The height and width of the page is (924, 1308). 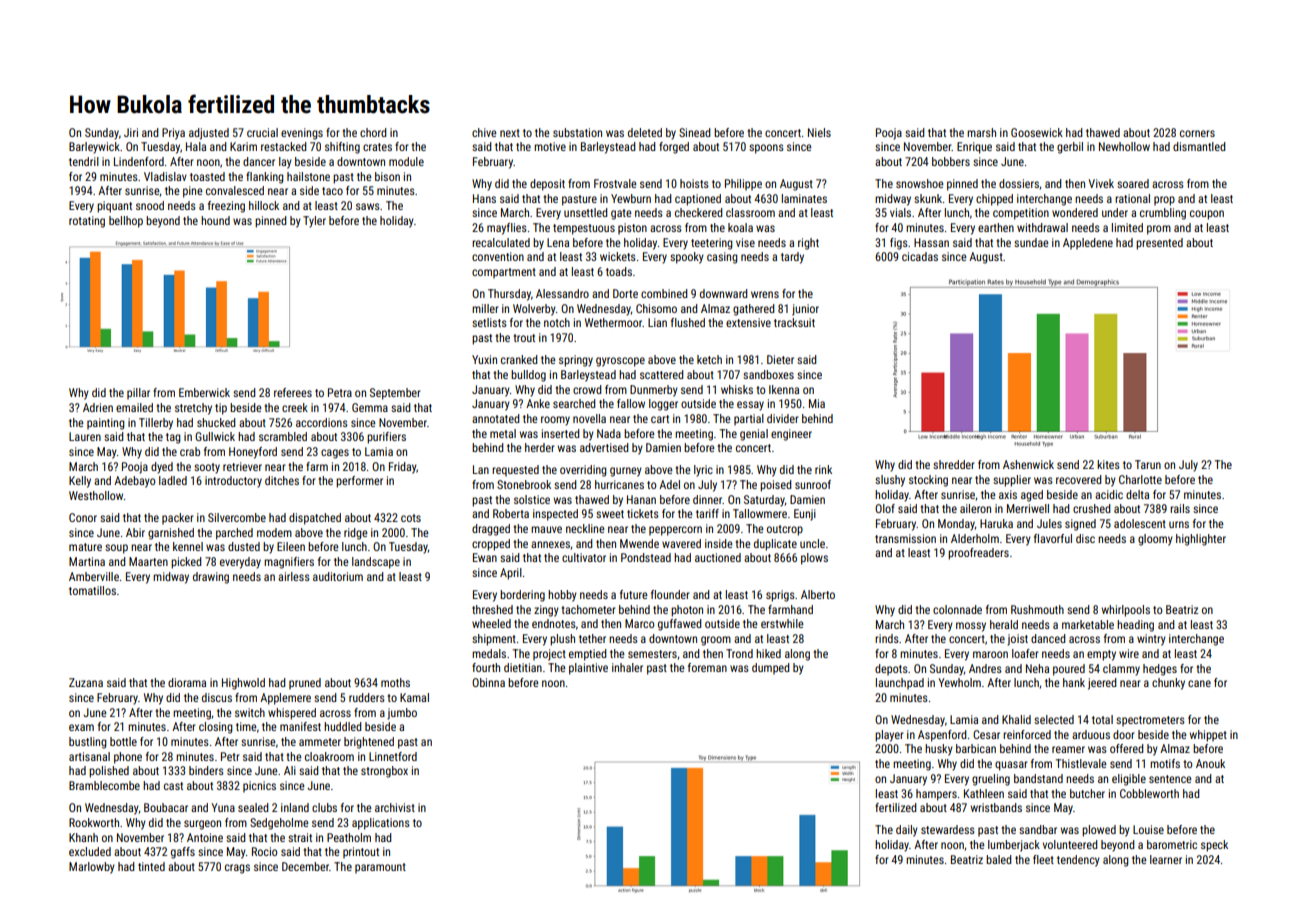 I want to click on marsh, so click(x=981, y=132).
